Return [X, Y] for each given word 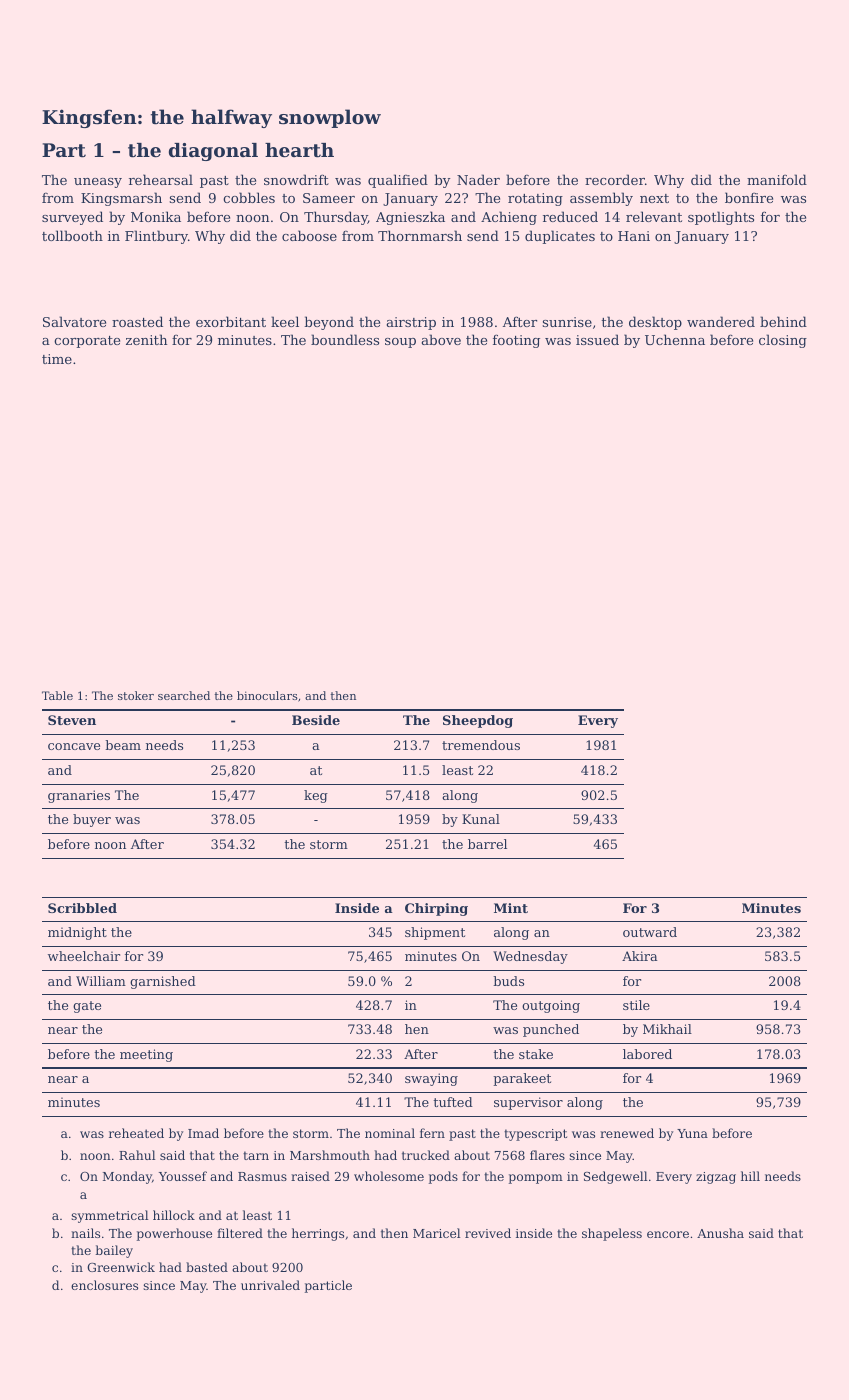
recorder [615, 179]
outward [650, 932]
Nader [478, 179]
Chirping [436, 909]
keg [316, 796]
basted [207, 1267]
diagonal [213, 152]
